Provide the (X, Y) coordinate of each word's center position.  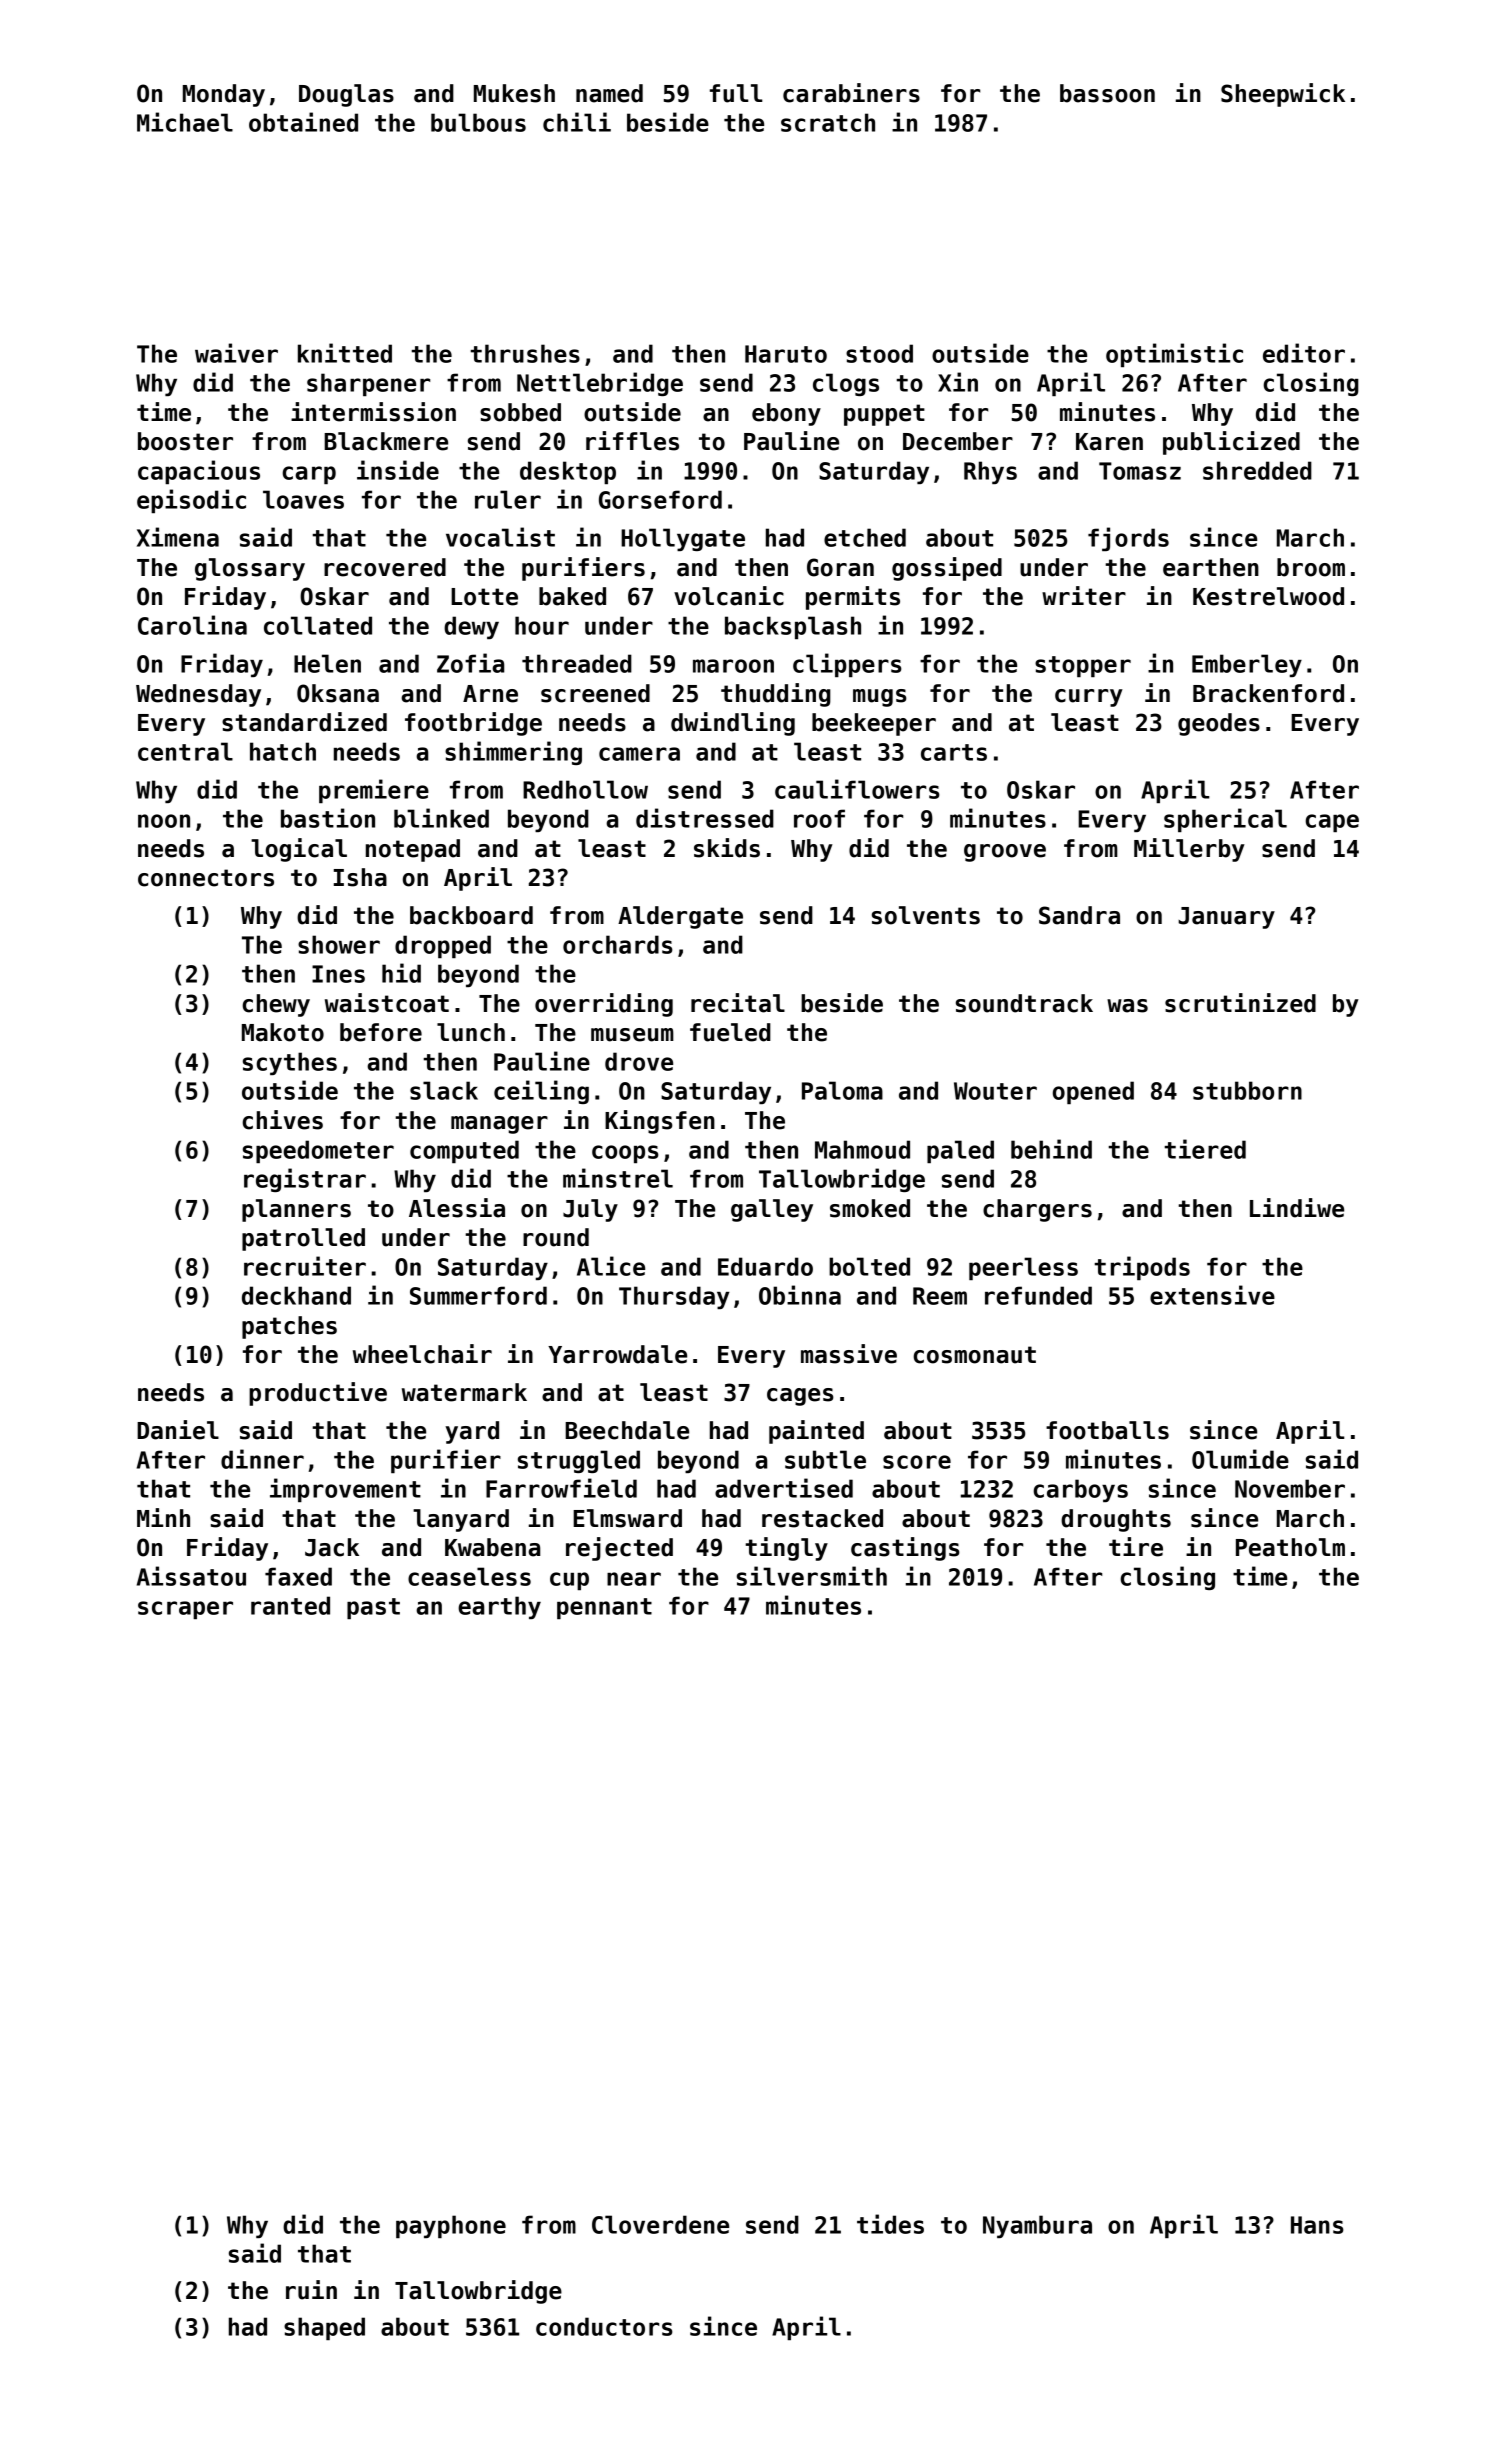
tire (1136, 1547)
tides (890, 2224)
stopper (1083, 666)
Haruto (786, 354)
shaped (324, 2328)
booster (185, 441)
